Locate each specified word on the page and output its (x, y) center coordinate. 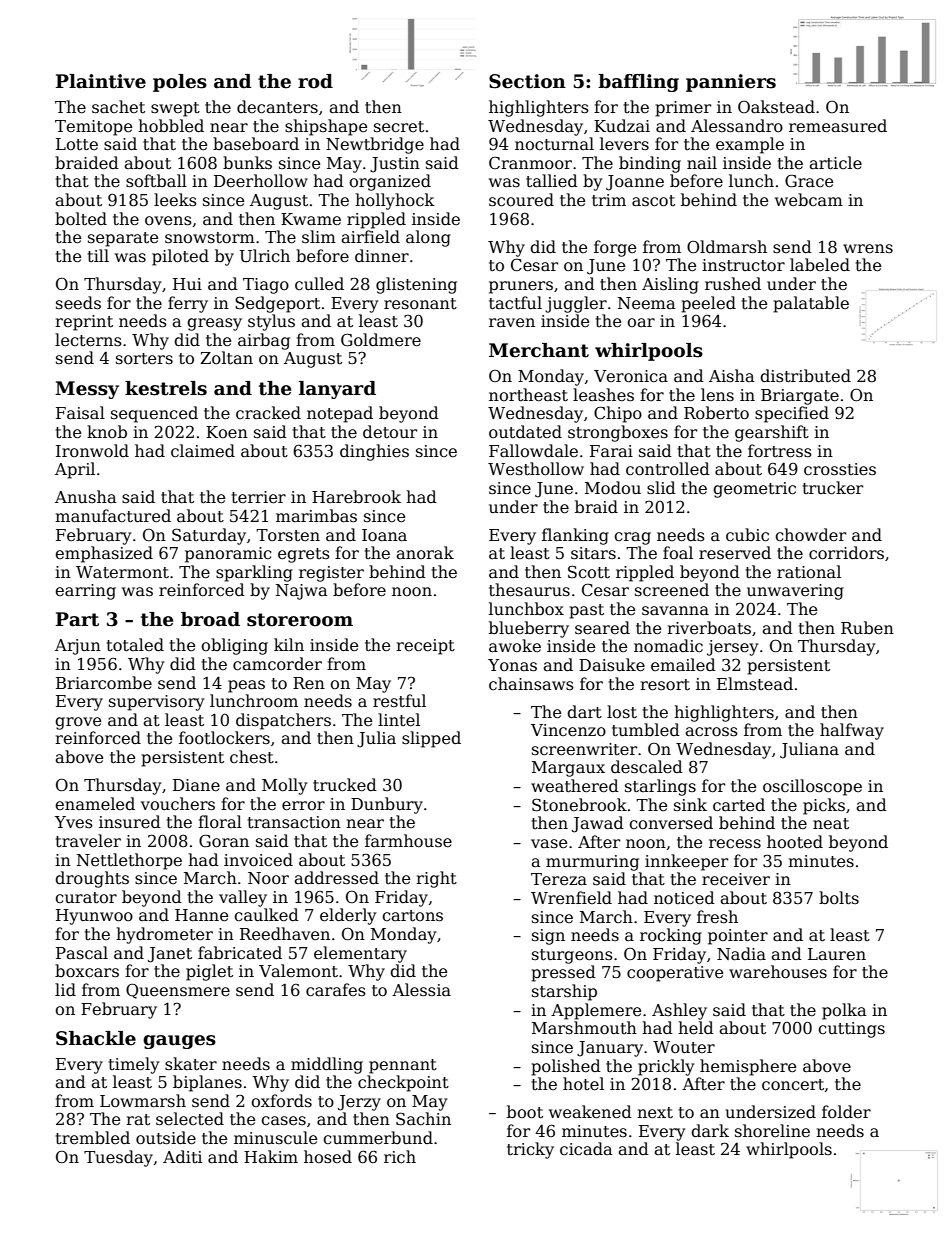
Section (527, 81)
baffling (638, 83)
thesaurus (529, 590)
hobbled (171, 126)
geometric (754, 490)
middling (327, 1065)
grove (78, 723)
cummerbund (378, 1138)
